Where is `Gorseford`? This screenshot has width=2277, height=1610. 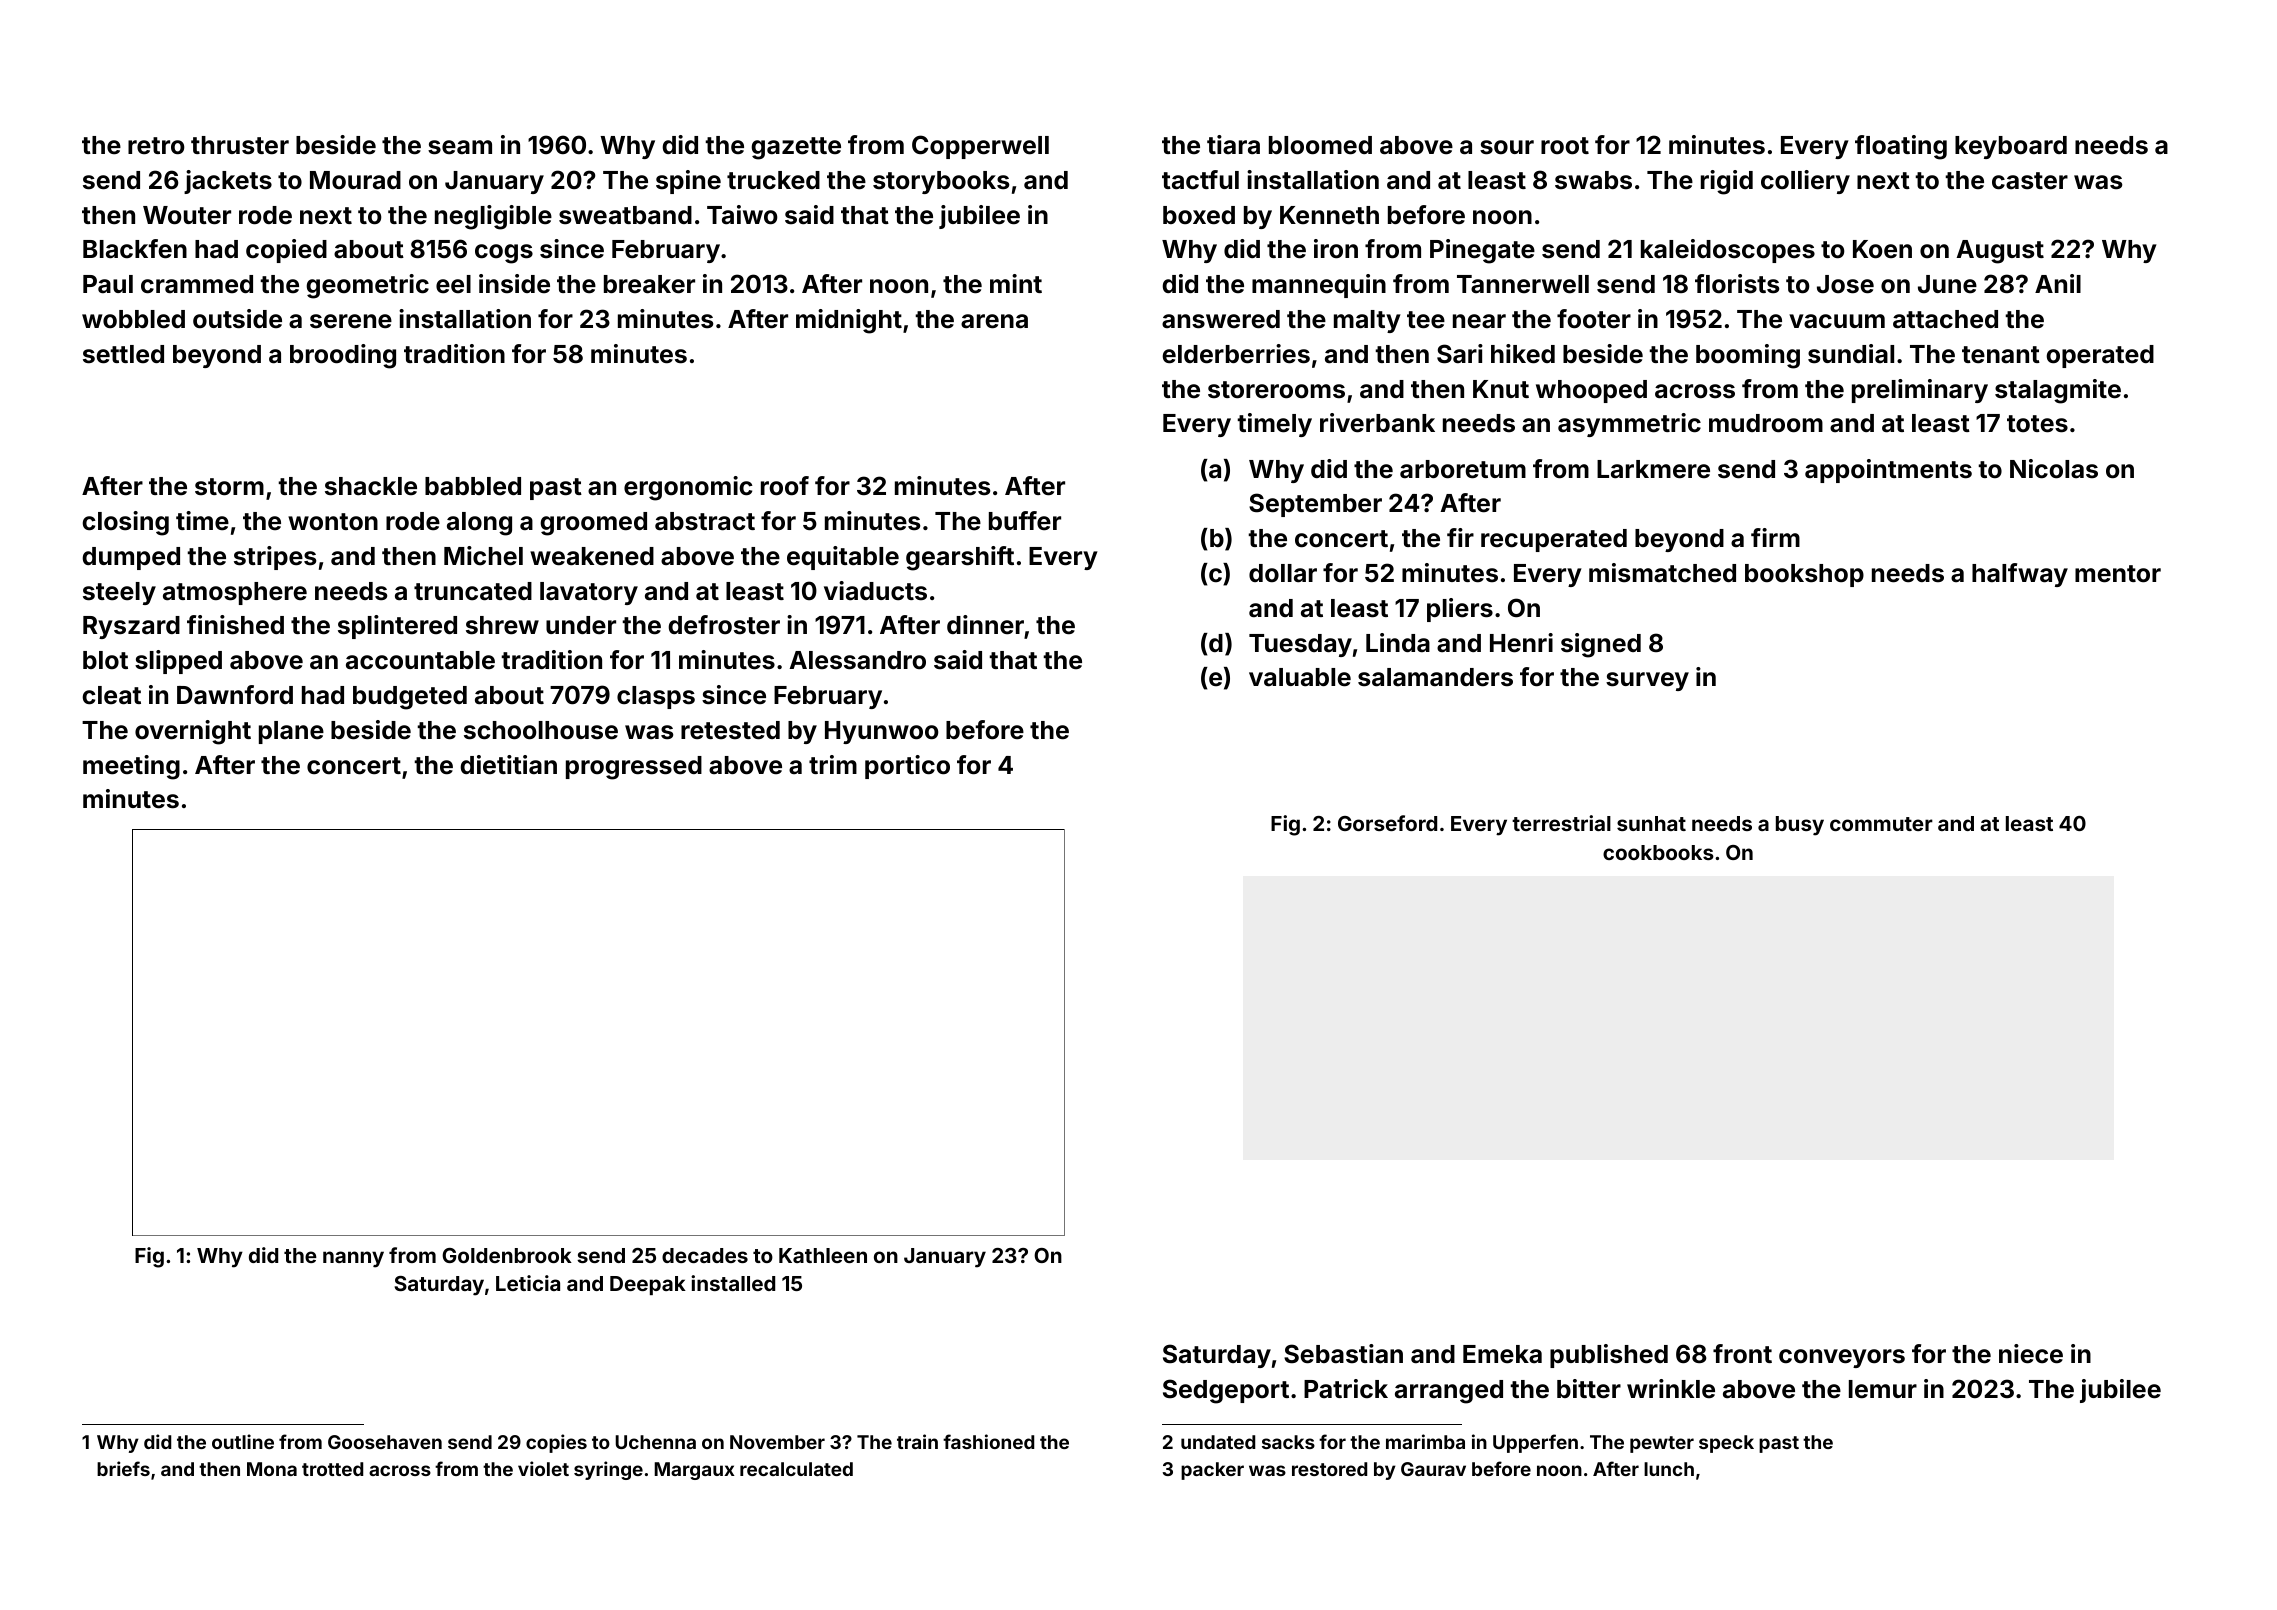 Gorseford is located at coordinates (1387, 823).
